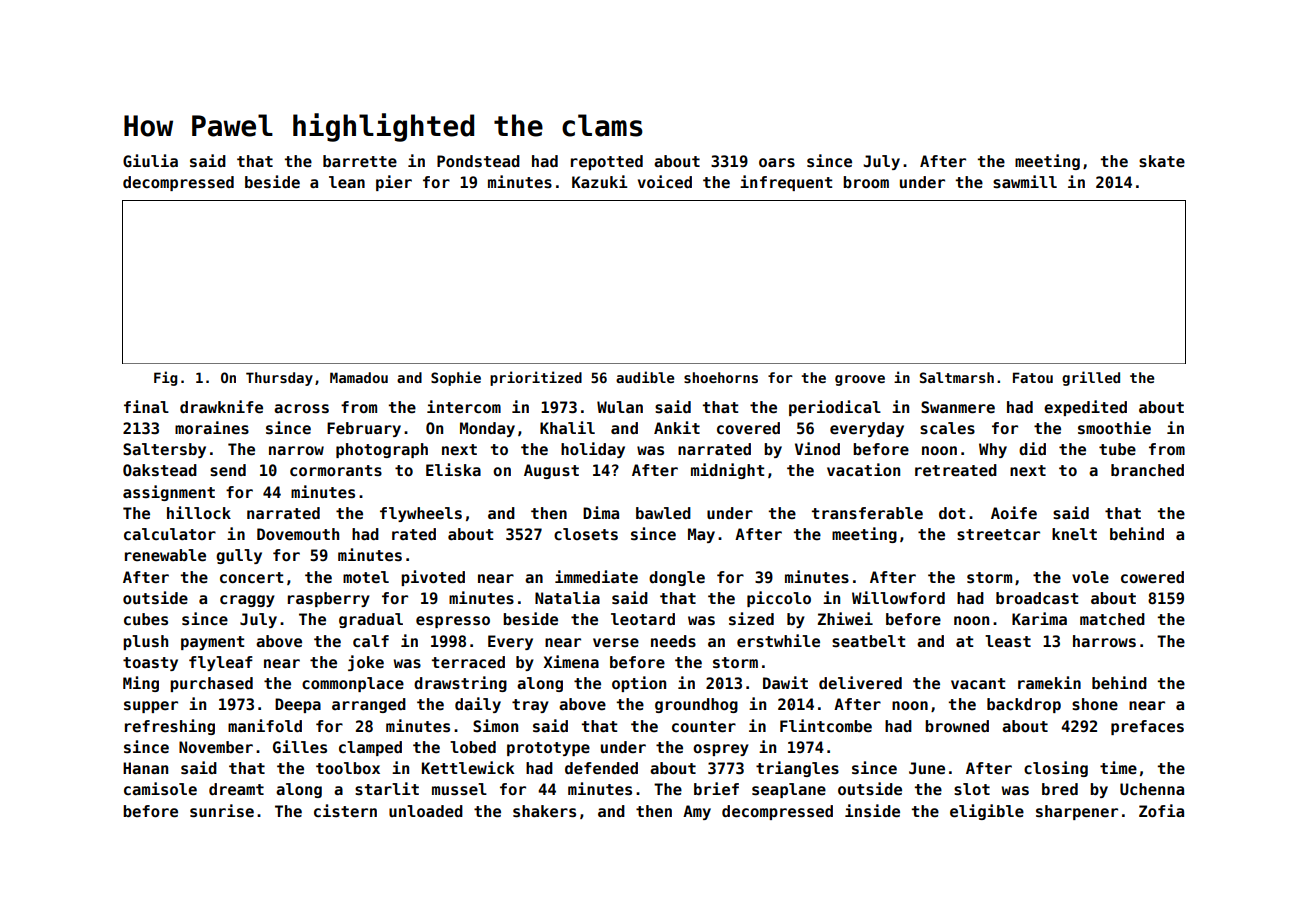  What do you see at coordinates (150, 160) in the page?
I see `Giulia` at bounding box center [150, 160].
